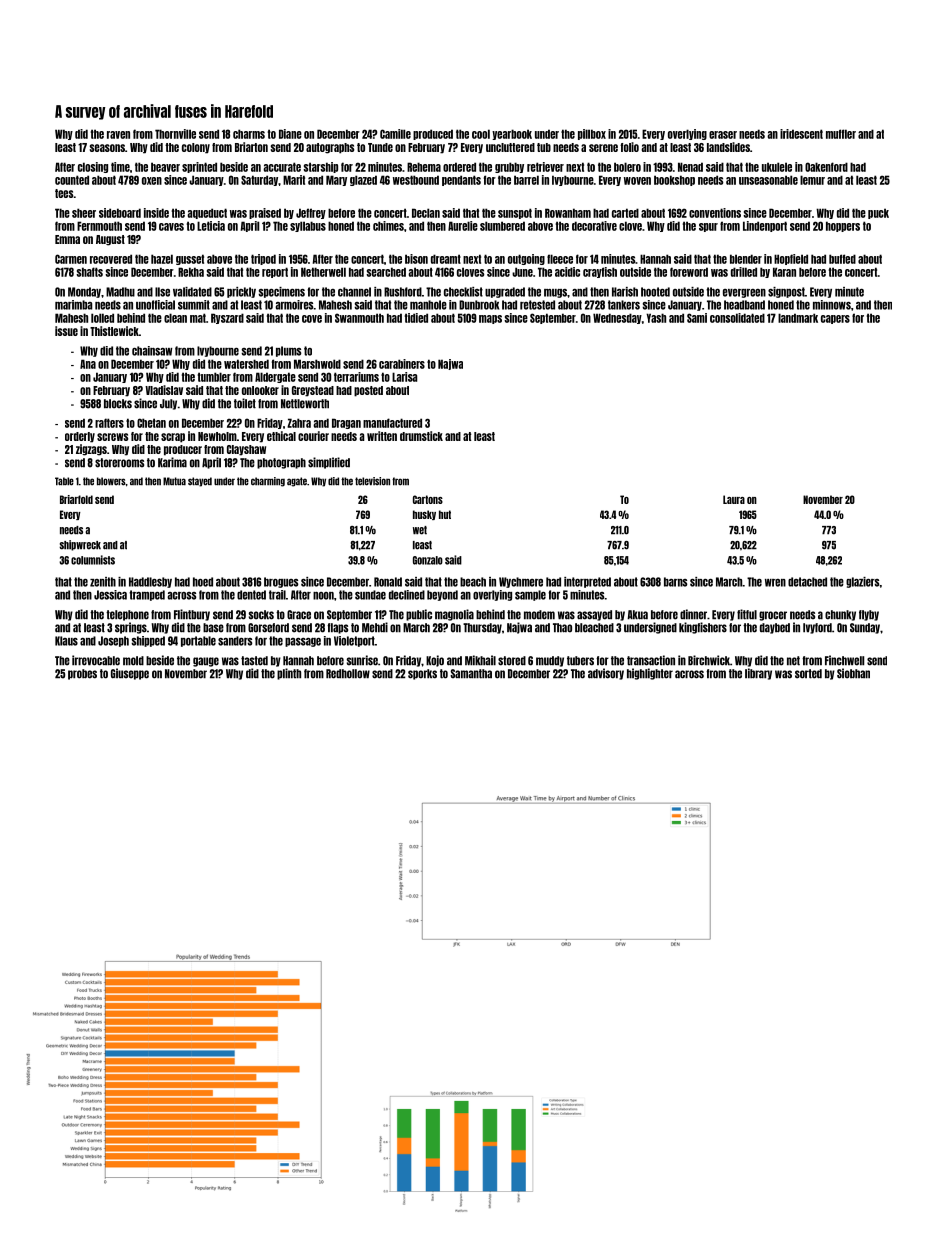  Describe the element at coordinates (510, 147) in the screenshot. I see `uncluttered` at that location.
